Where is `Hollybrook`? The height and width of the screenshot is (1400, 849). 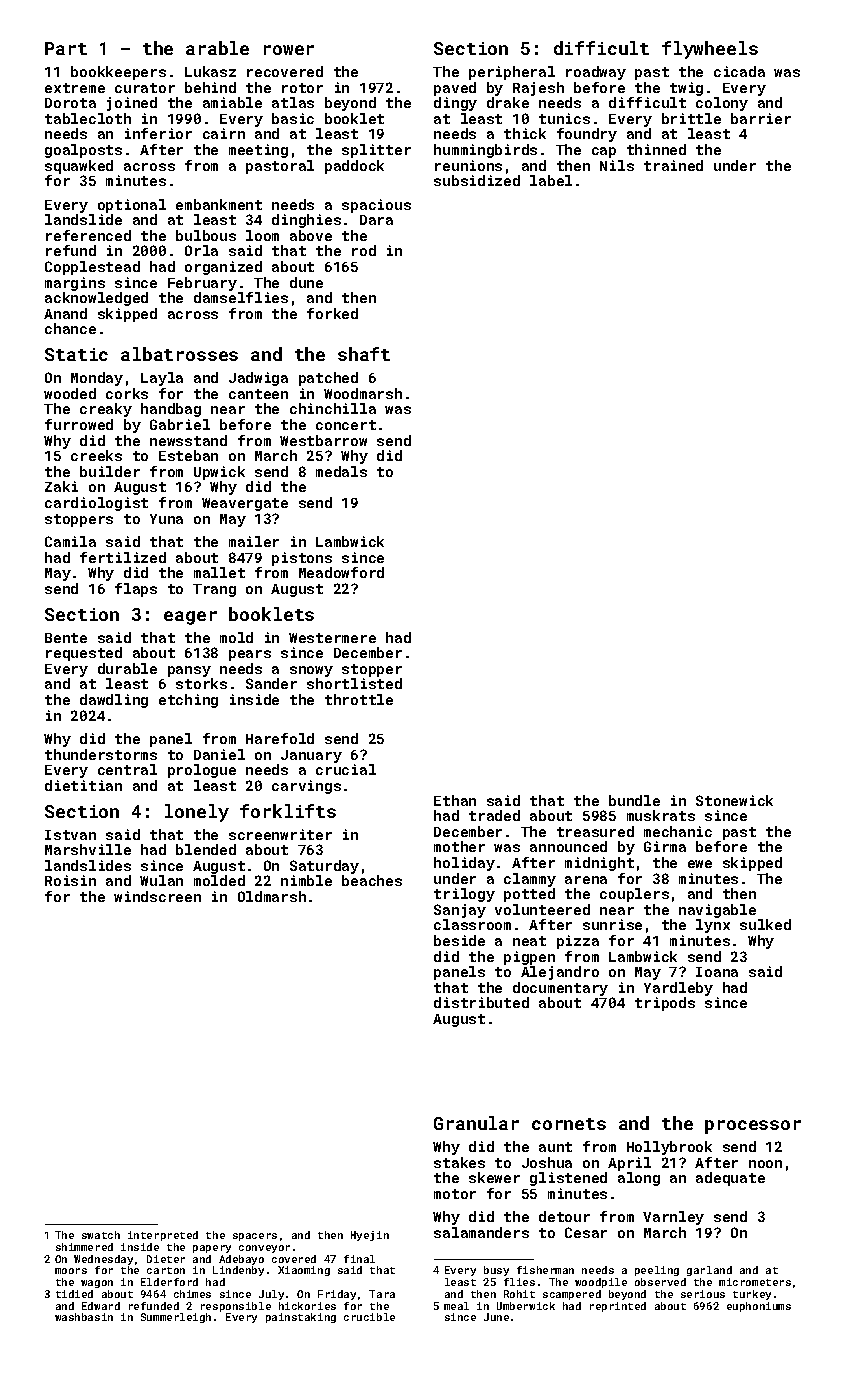 Hollybrook is located at coordinates (669, 1148).
